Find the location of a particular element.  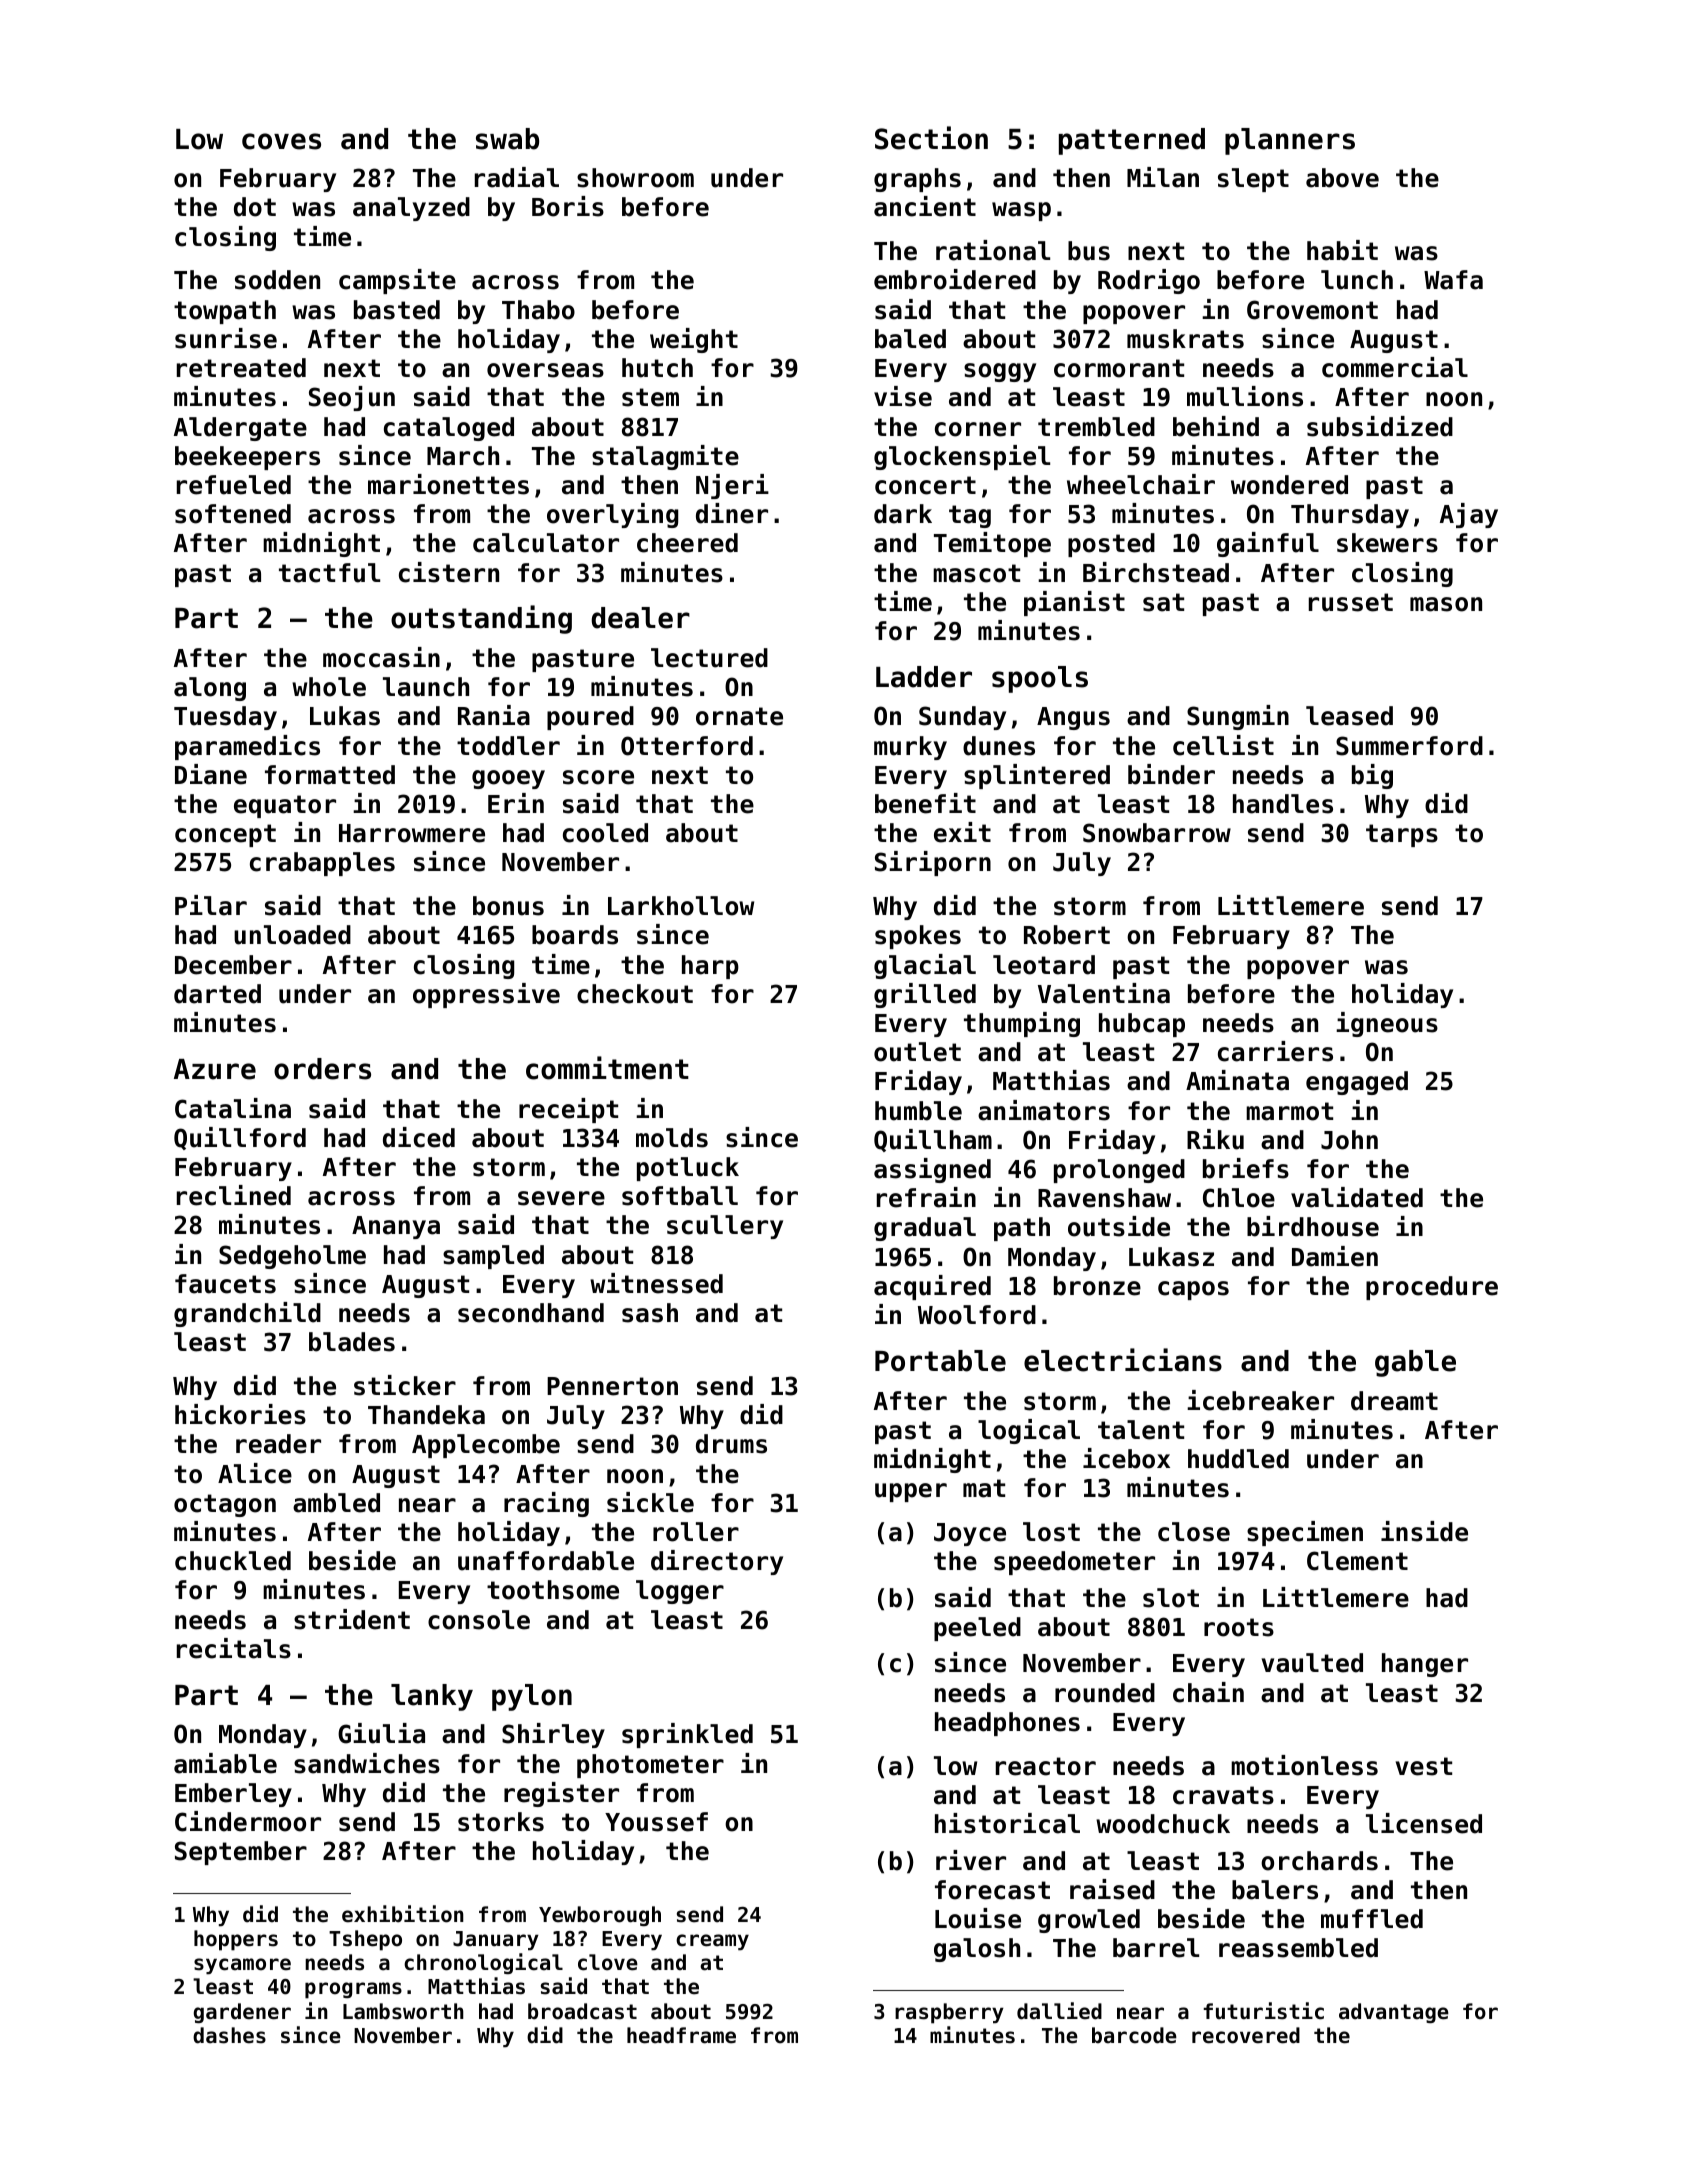

faucets is located at coordinates (225, 1284).
